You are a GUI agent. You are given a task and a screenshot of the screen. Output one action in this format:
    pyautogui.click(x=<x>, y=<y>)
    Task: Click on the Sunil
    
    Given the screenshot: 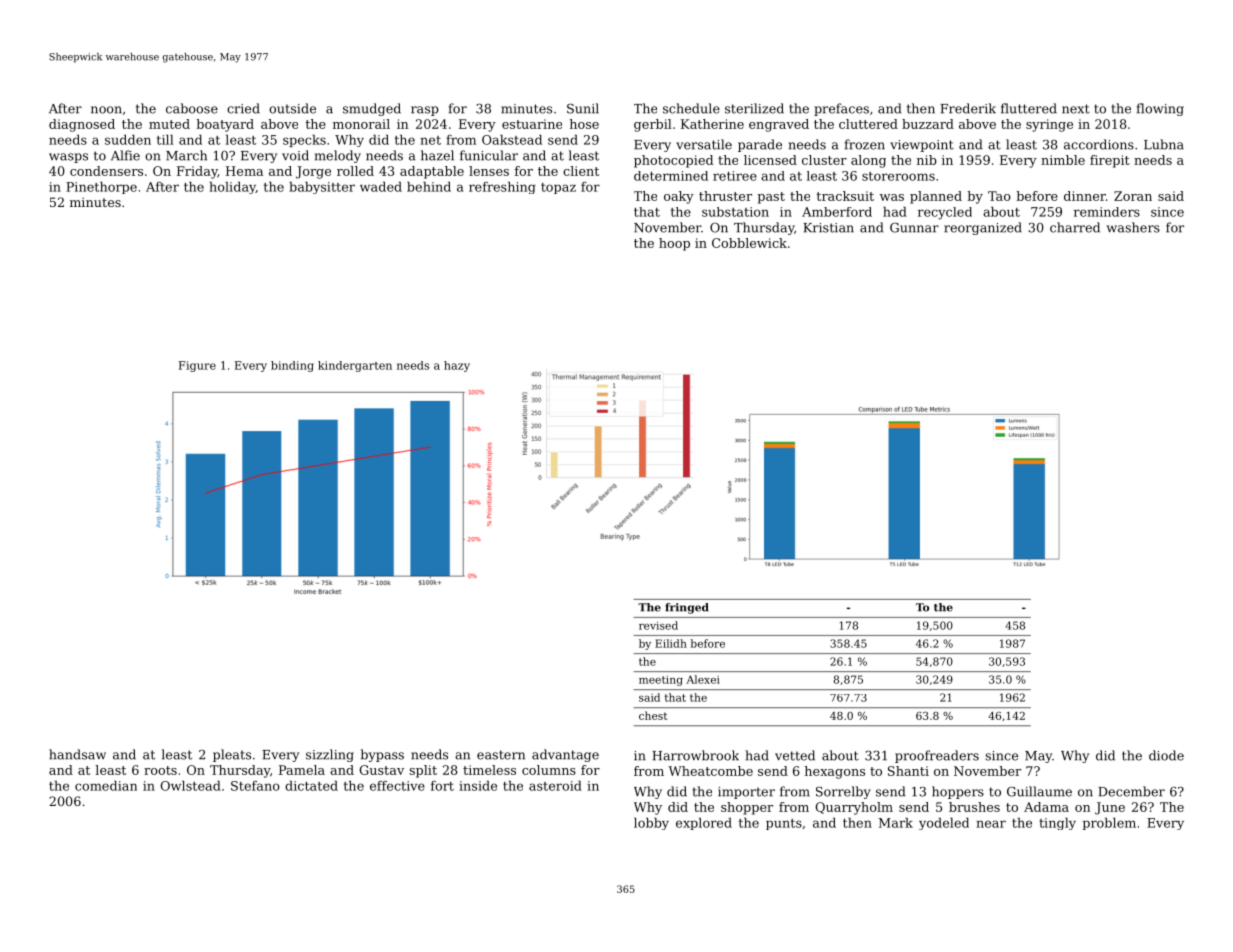 What is the action you would take?
    pyautogui.click(x=583, y=108)
